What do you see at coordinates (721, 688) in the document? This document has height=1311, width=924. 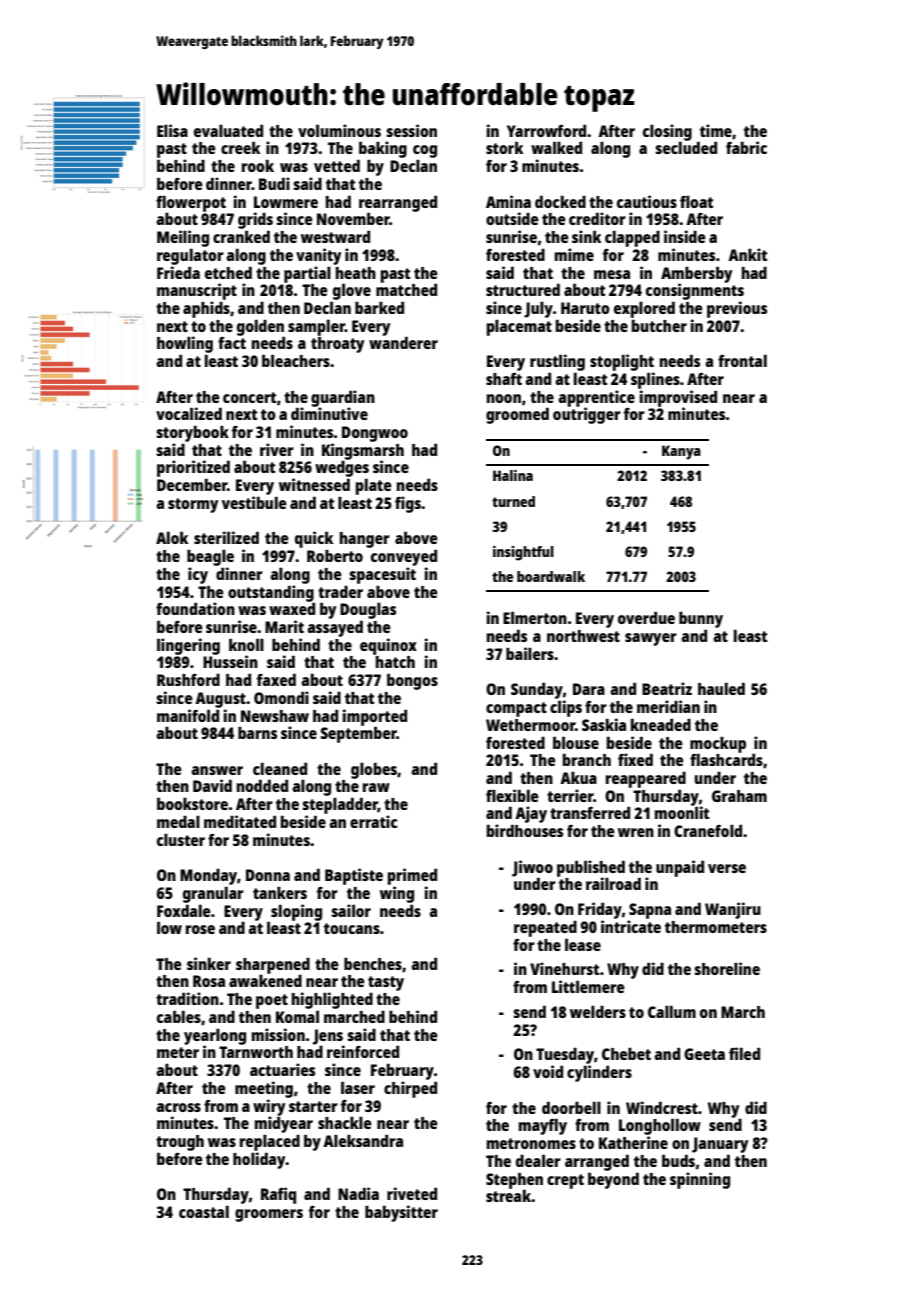 I see `hauled` at bounding box center [721, 688].
